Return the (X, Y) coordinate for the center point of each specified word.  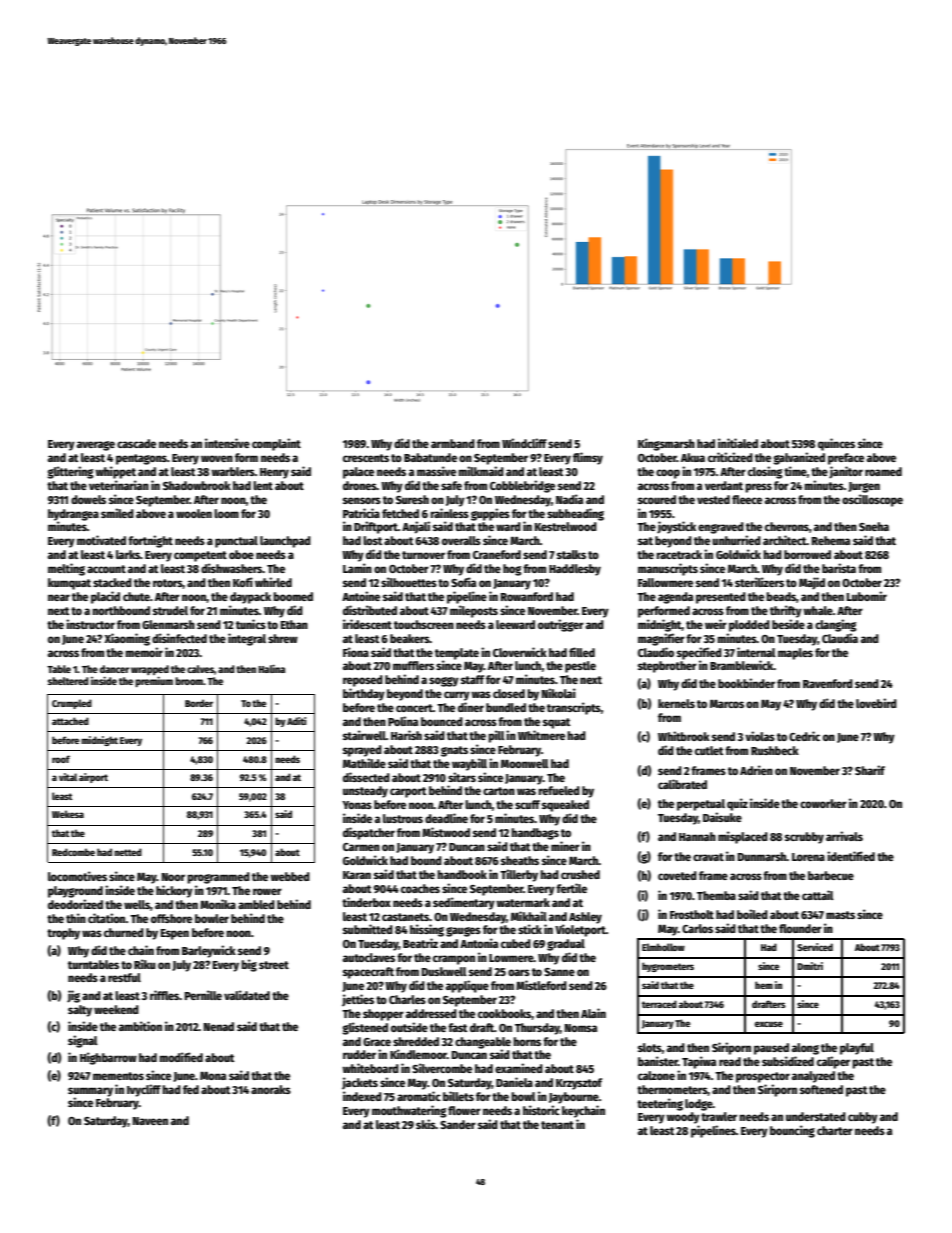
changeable (483, 1043)
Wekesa (68, 814)
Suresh (412, 499)
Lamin (357, 568)
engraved (721, 528)
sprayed (362, 751)
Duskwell (444, 971)
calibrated (682, 784)
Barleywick (209, 951)
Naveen (150, 1121)
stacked (112, 582)
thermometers (672, 1090)
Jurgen (864, 487)
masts (840, 915)
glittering (70, 472)
